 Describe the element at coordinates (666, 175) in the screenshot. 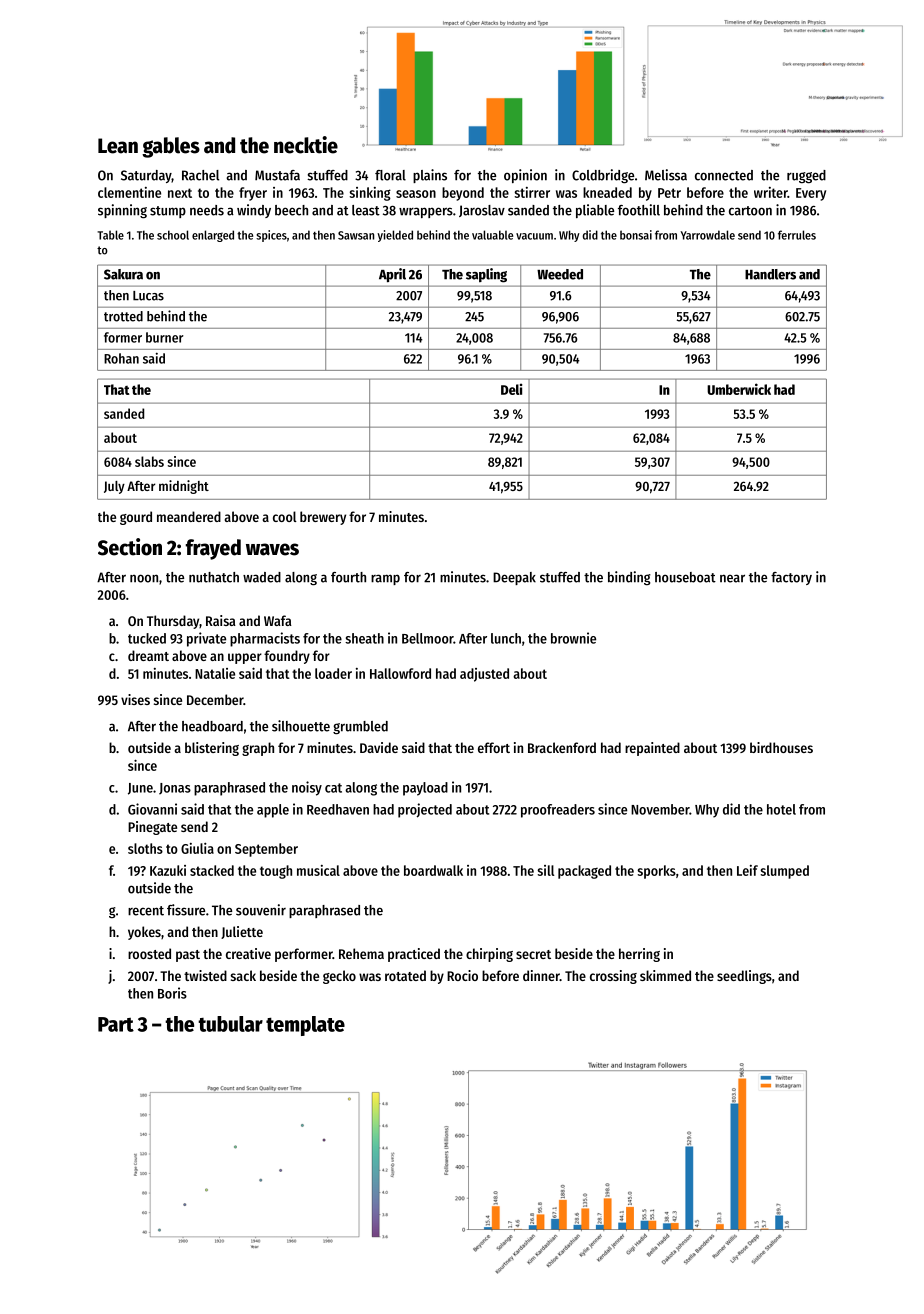

I see `Melissa` at that location.
